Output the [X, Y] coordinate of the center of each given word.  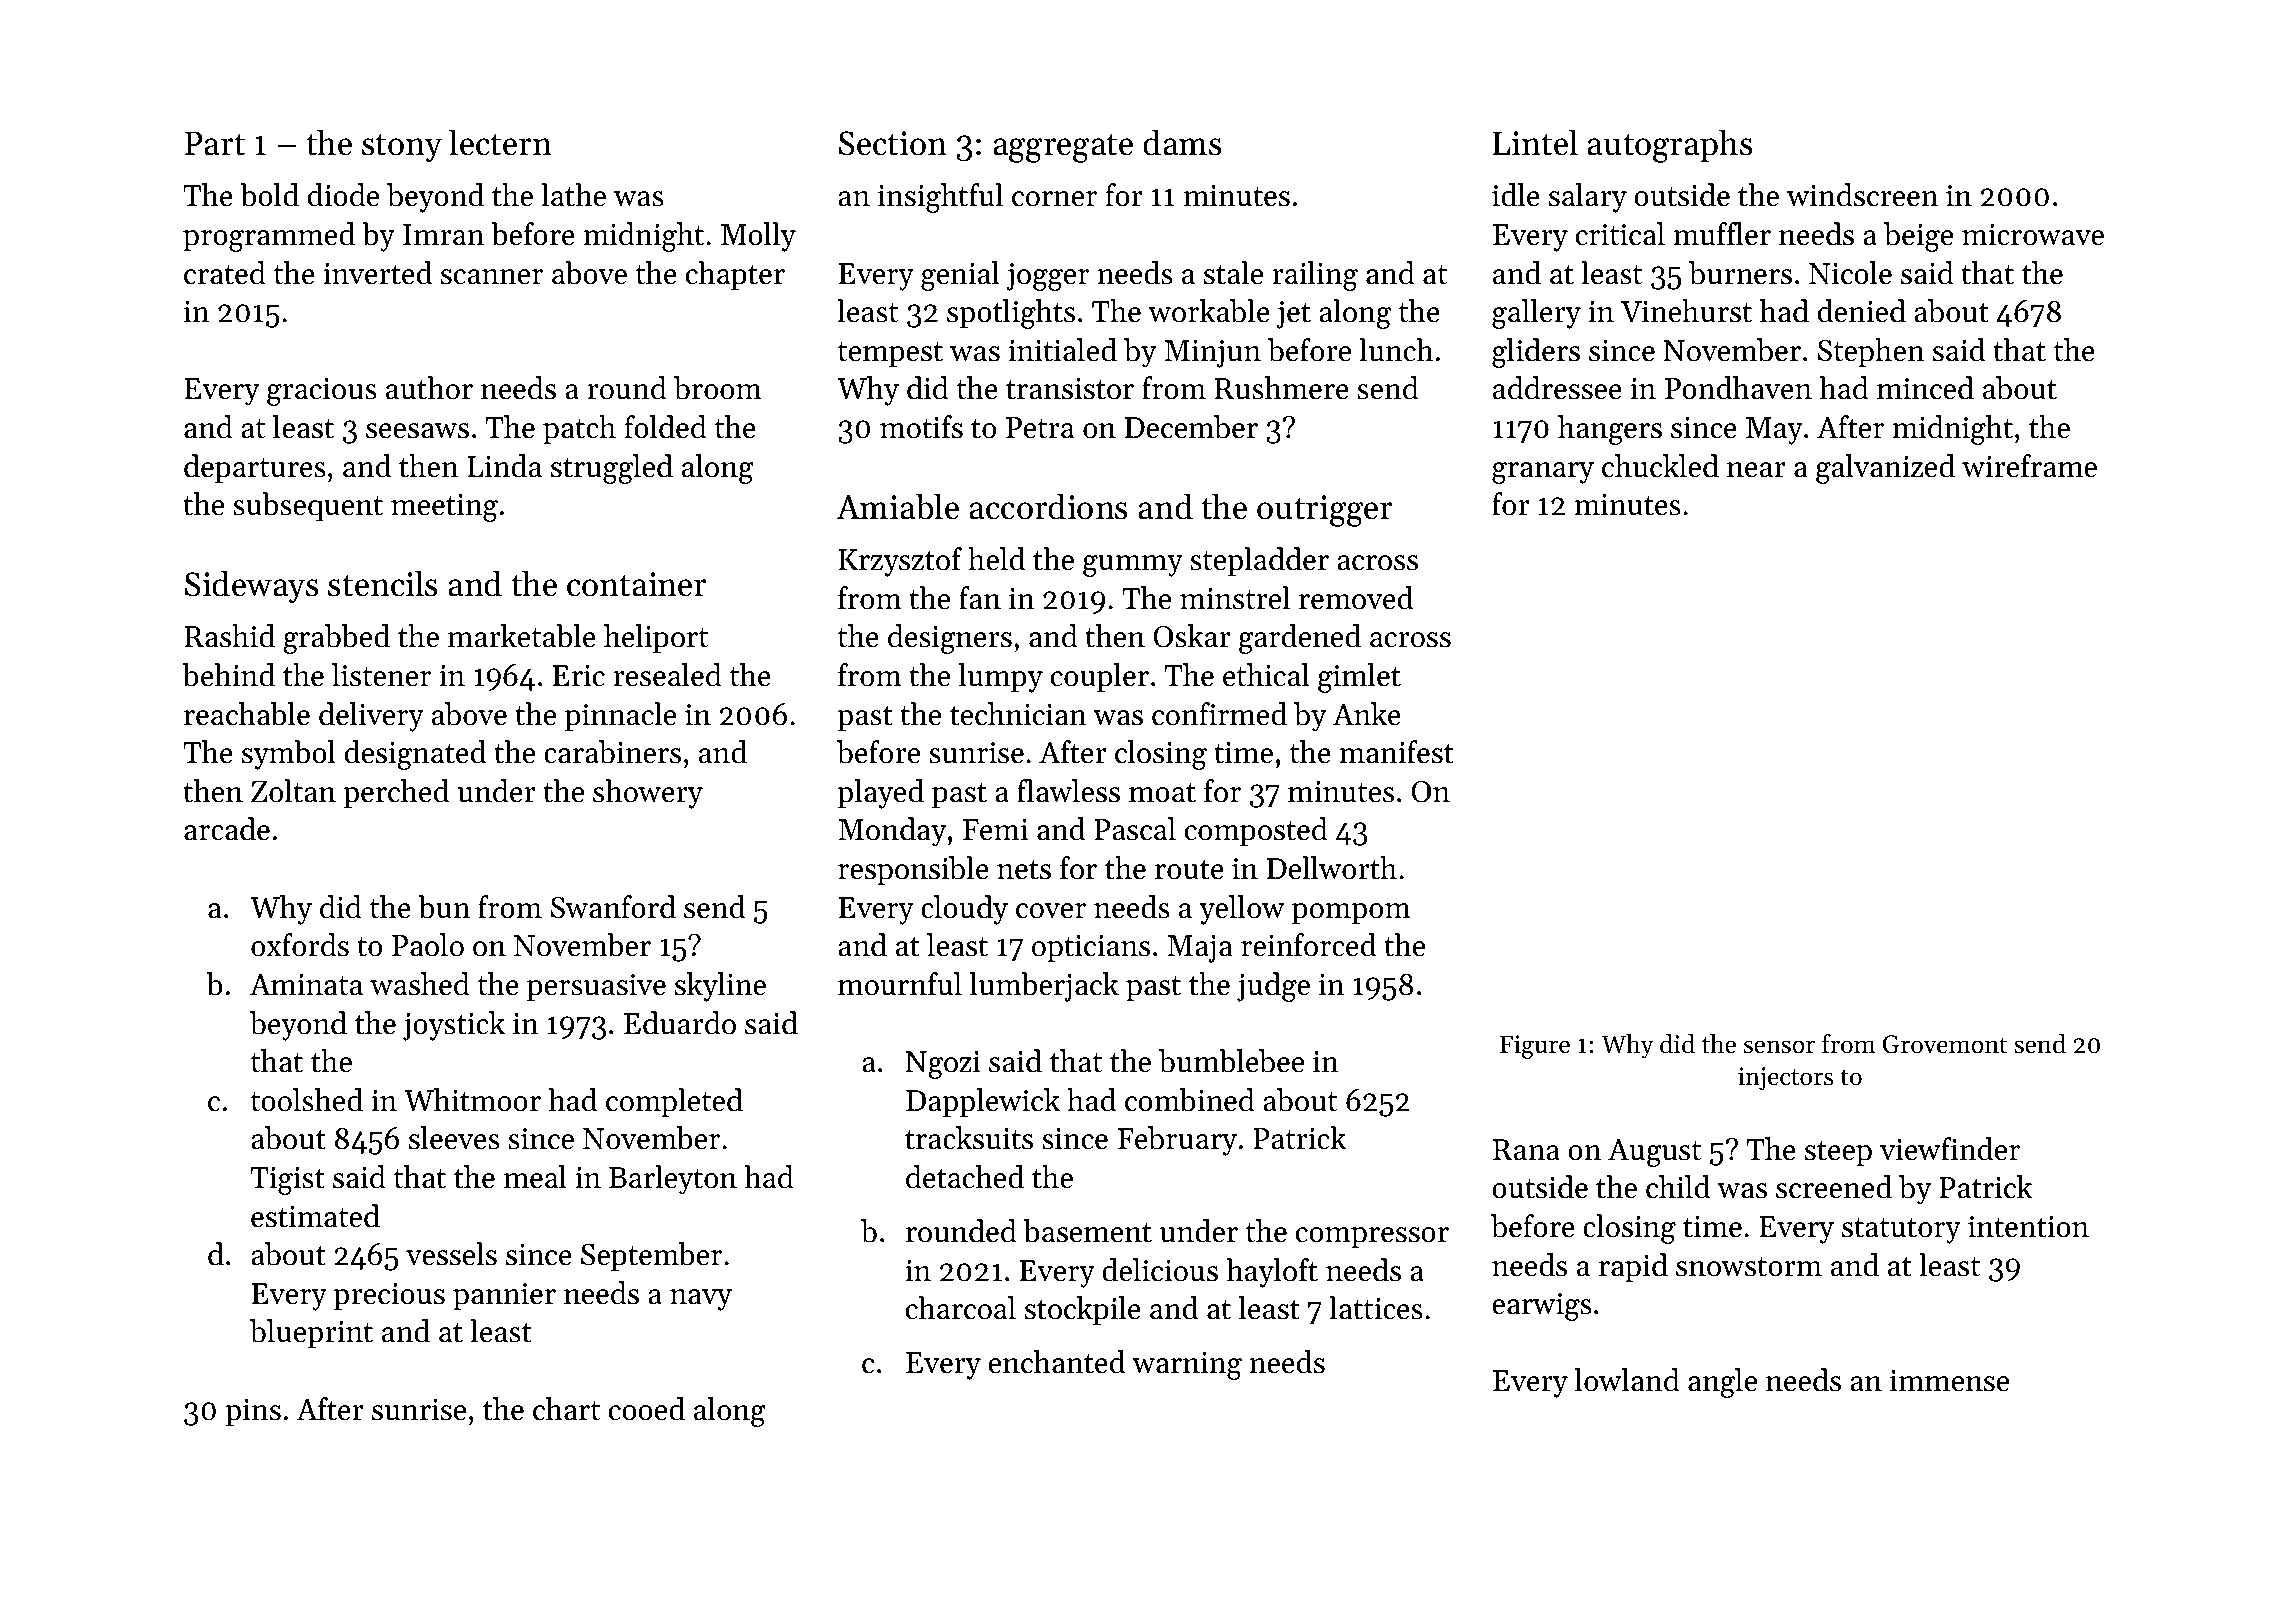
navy [701, 1300]
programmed [269, 237]
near [1756, 470]
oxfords [300, 945]
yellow [1241, 910]
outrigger [1325, 511]
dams [1182, 142]
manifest [1396, 752]
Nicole [1850, 273]
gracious [322, 392]
